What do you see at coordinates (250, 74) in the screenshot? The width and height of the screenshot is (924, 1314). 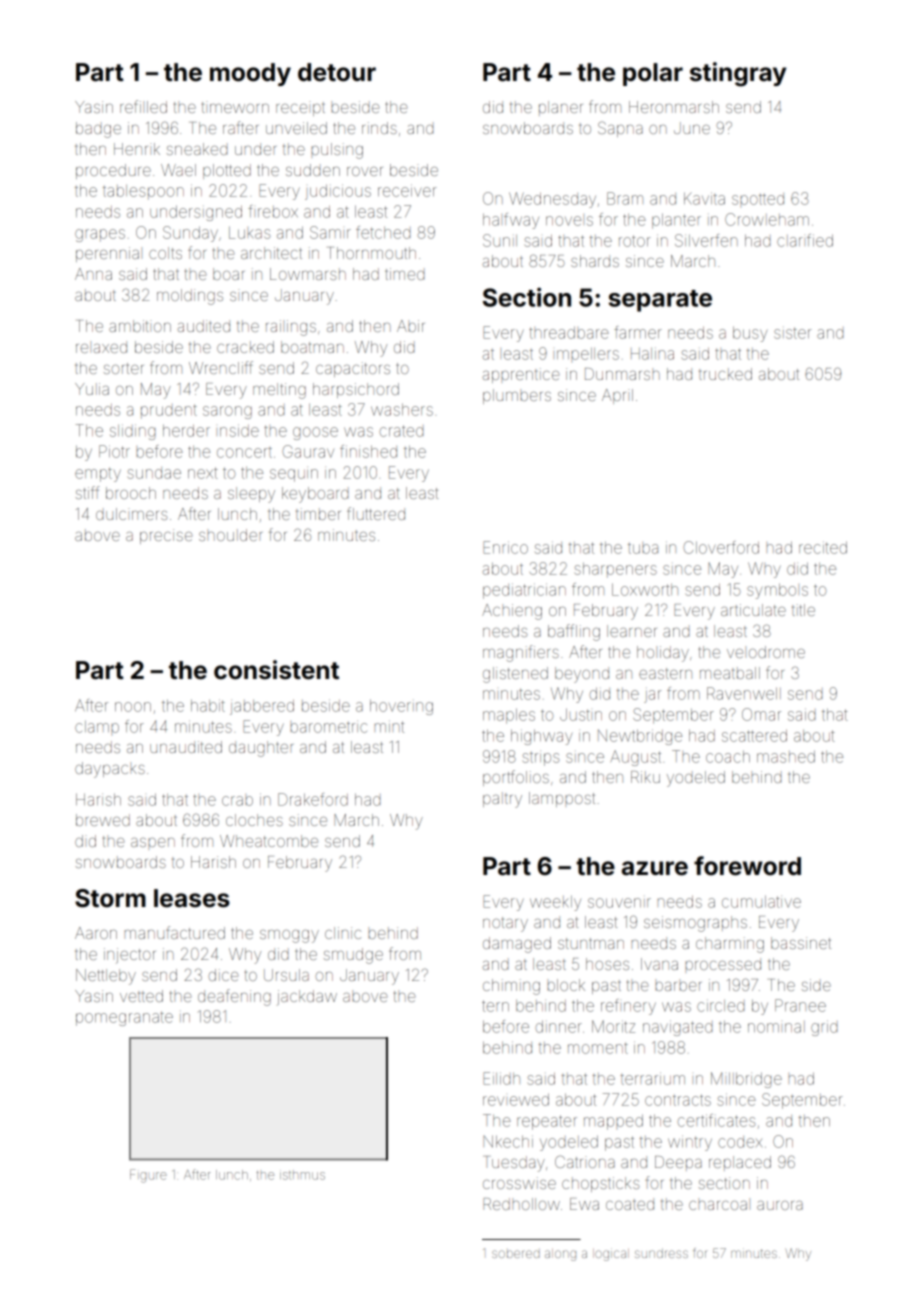 I see `moody` at bounding box center [250, 74].
